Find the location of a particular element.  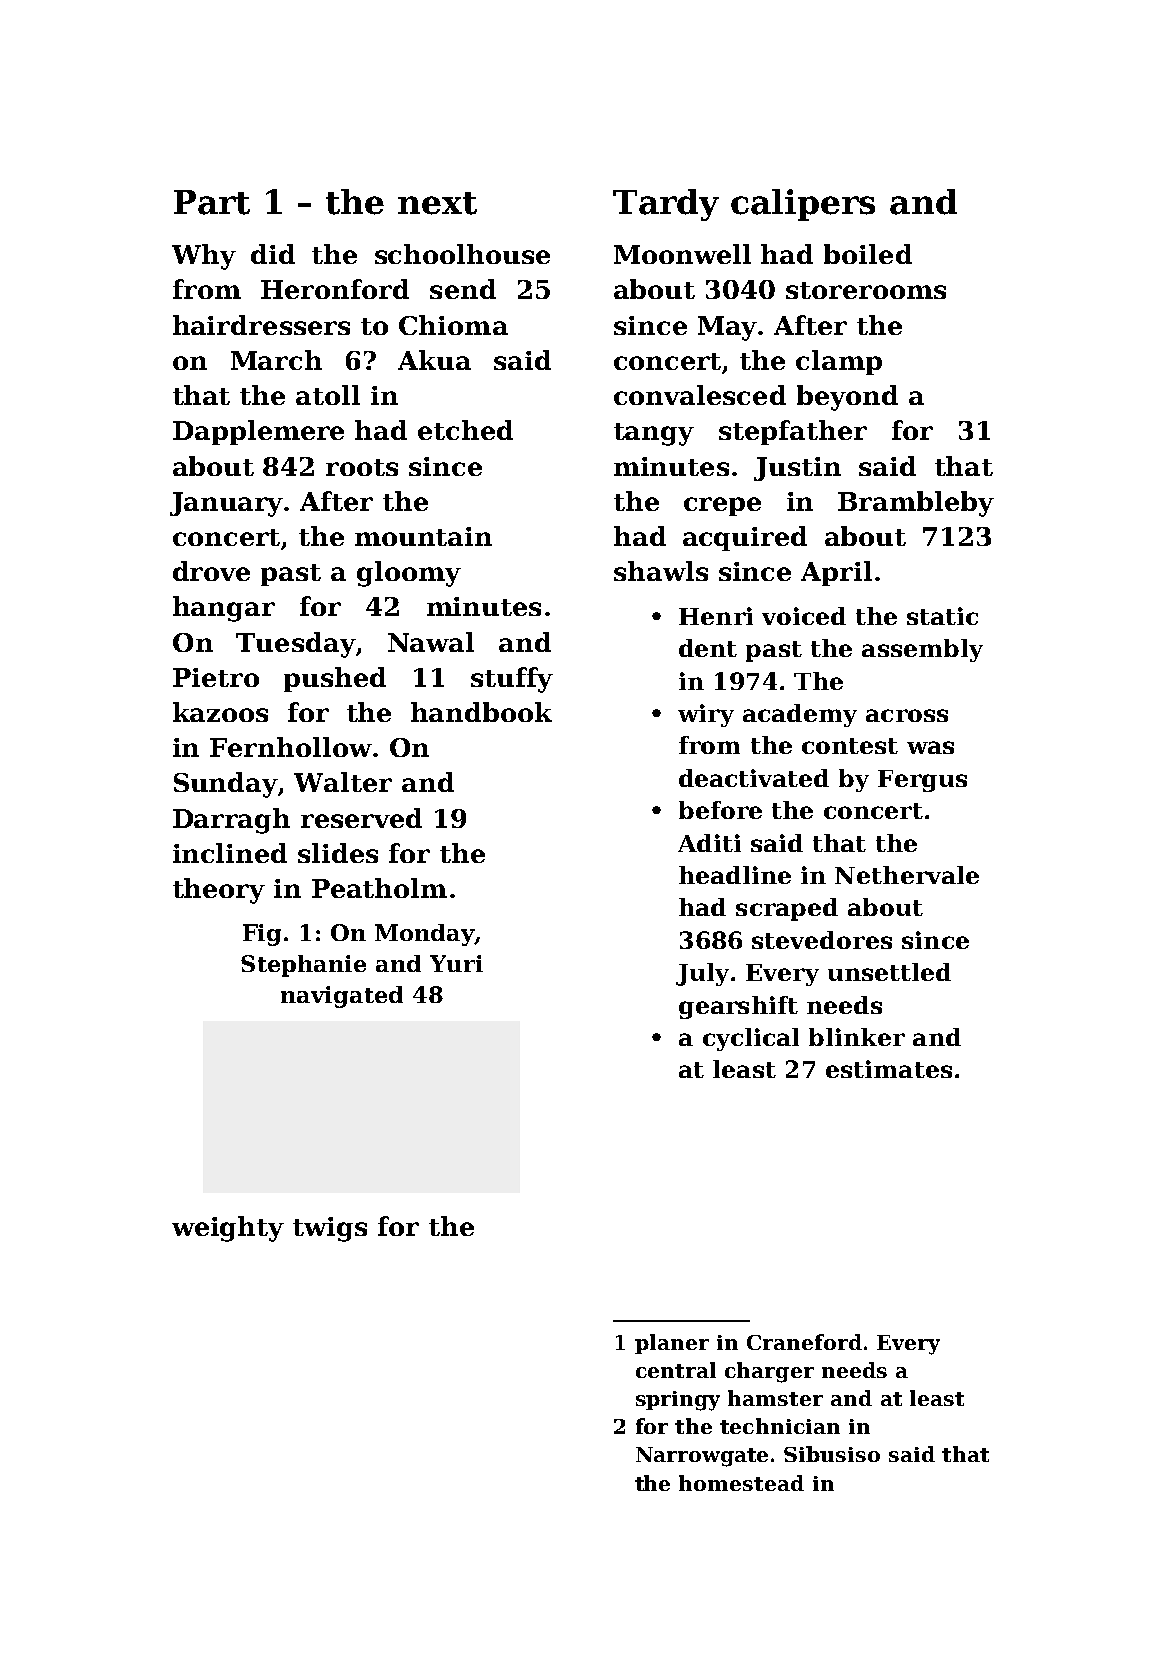

static is located at coordinates (942, 616).
